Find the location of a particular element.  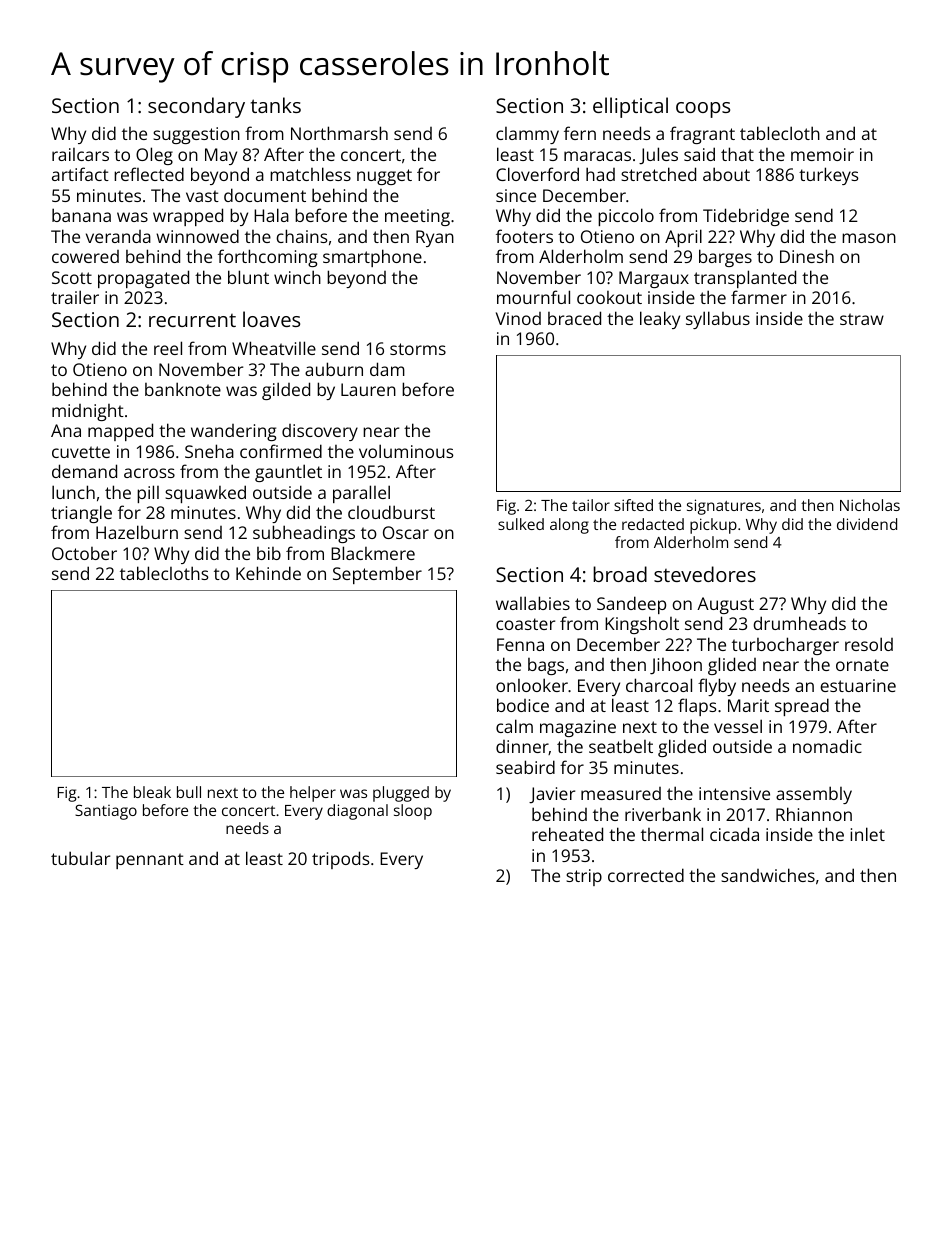

sandwiches is located at coordinates (768, 875).
